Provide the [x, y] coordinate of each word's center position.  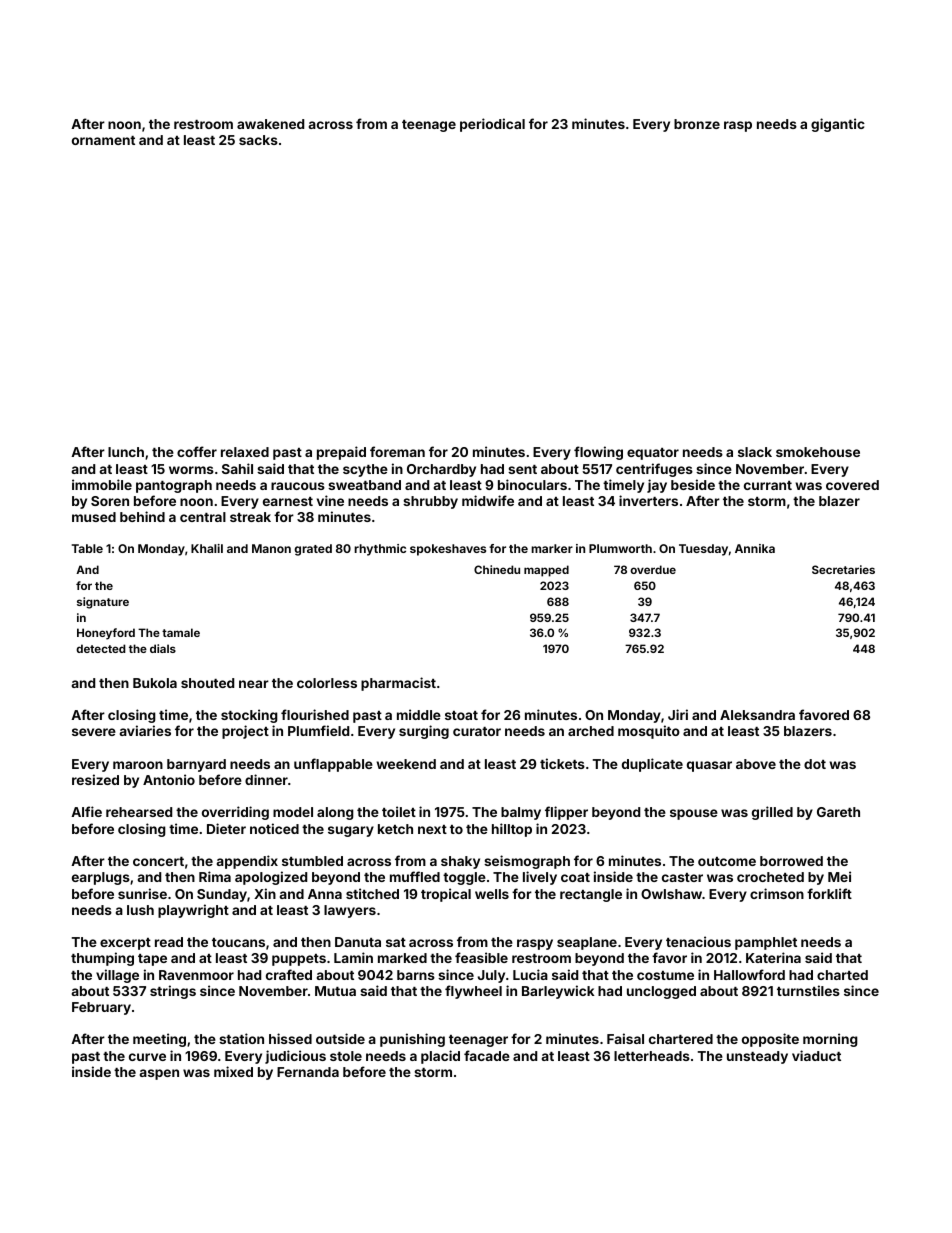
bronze [697, 124]
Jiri [678, 714]
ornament [103, 140]
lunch [126, 452]
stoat [461, 715]
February [101, 1008]
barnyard [196, 765]
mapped [546, 571]
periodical [492, 125]
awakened [270, 124]
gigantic [838, 125]
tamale [181, 632]
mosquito [649, 732]
